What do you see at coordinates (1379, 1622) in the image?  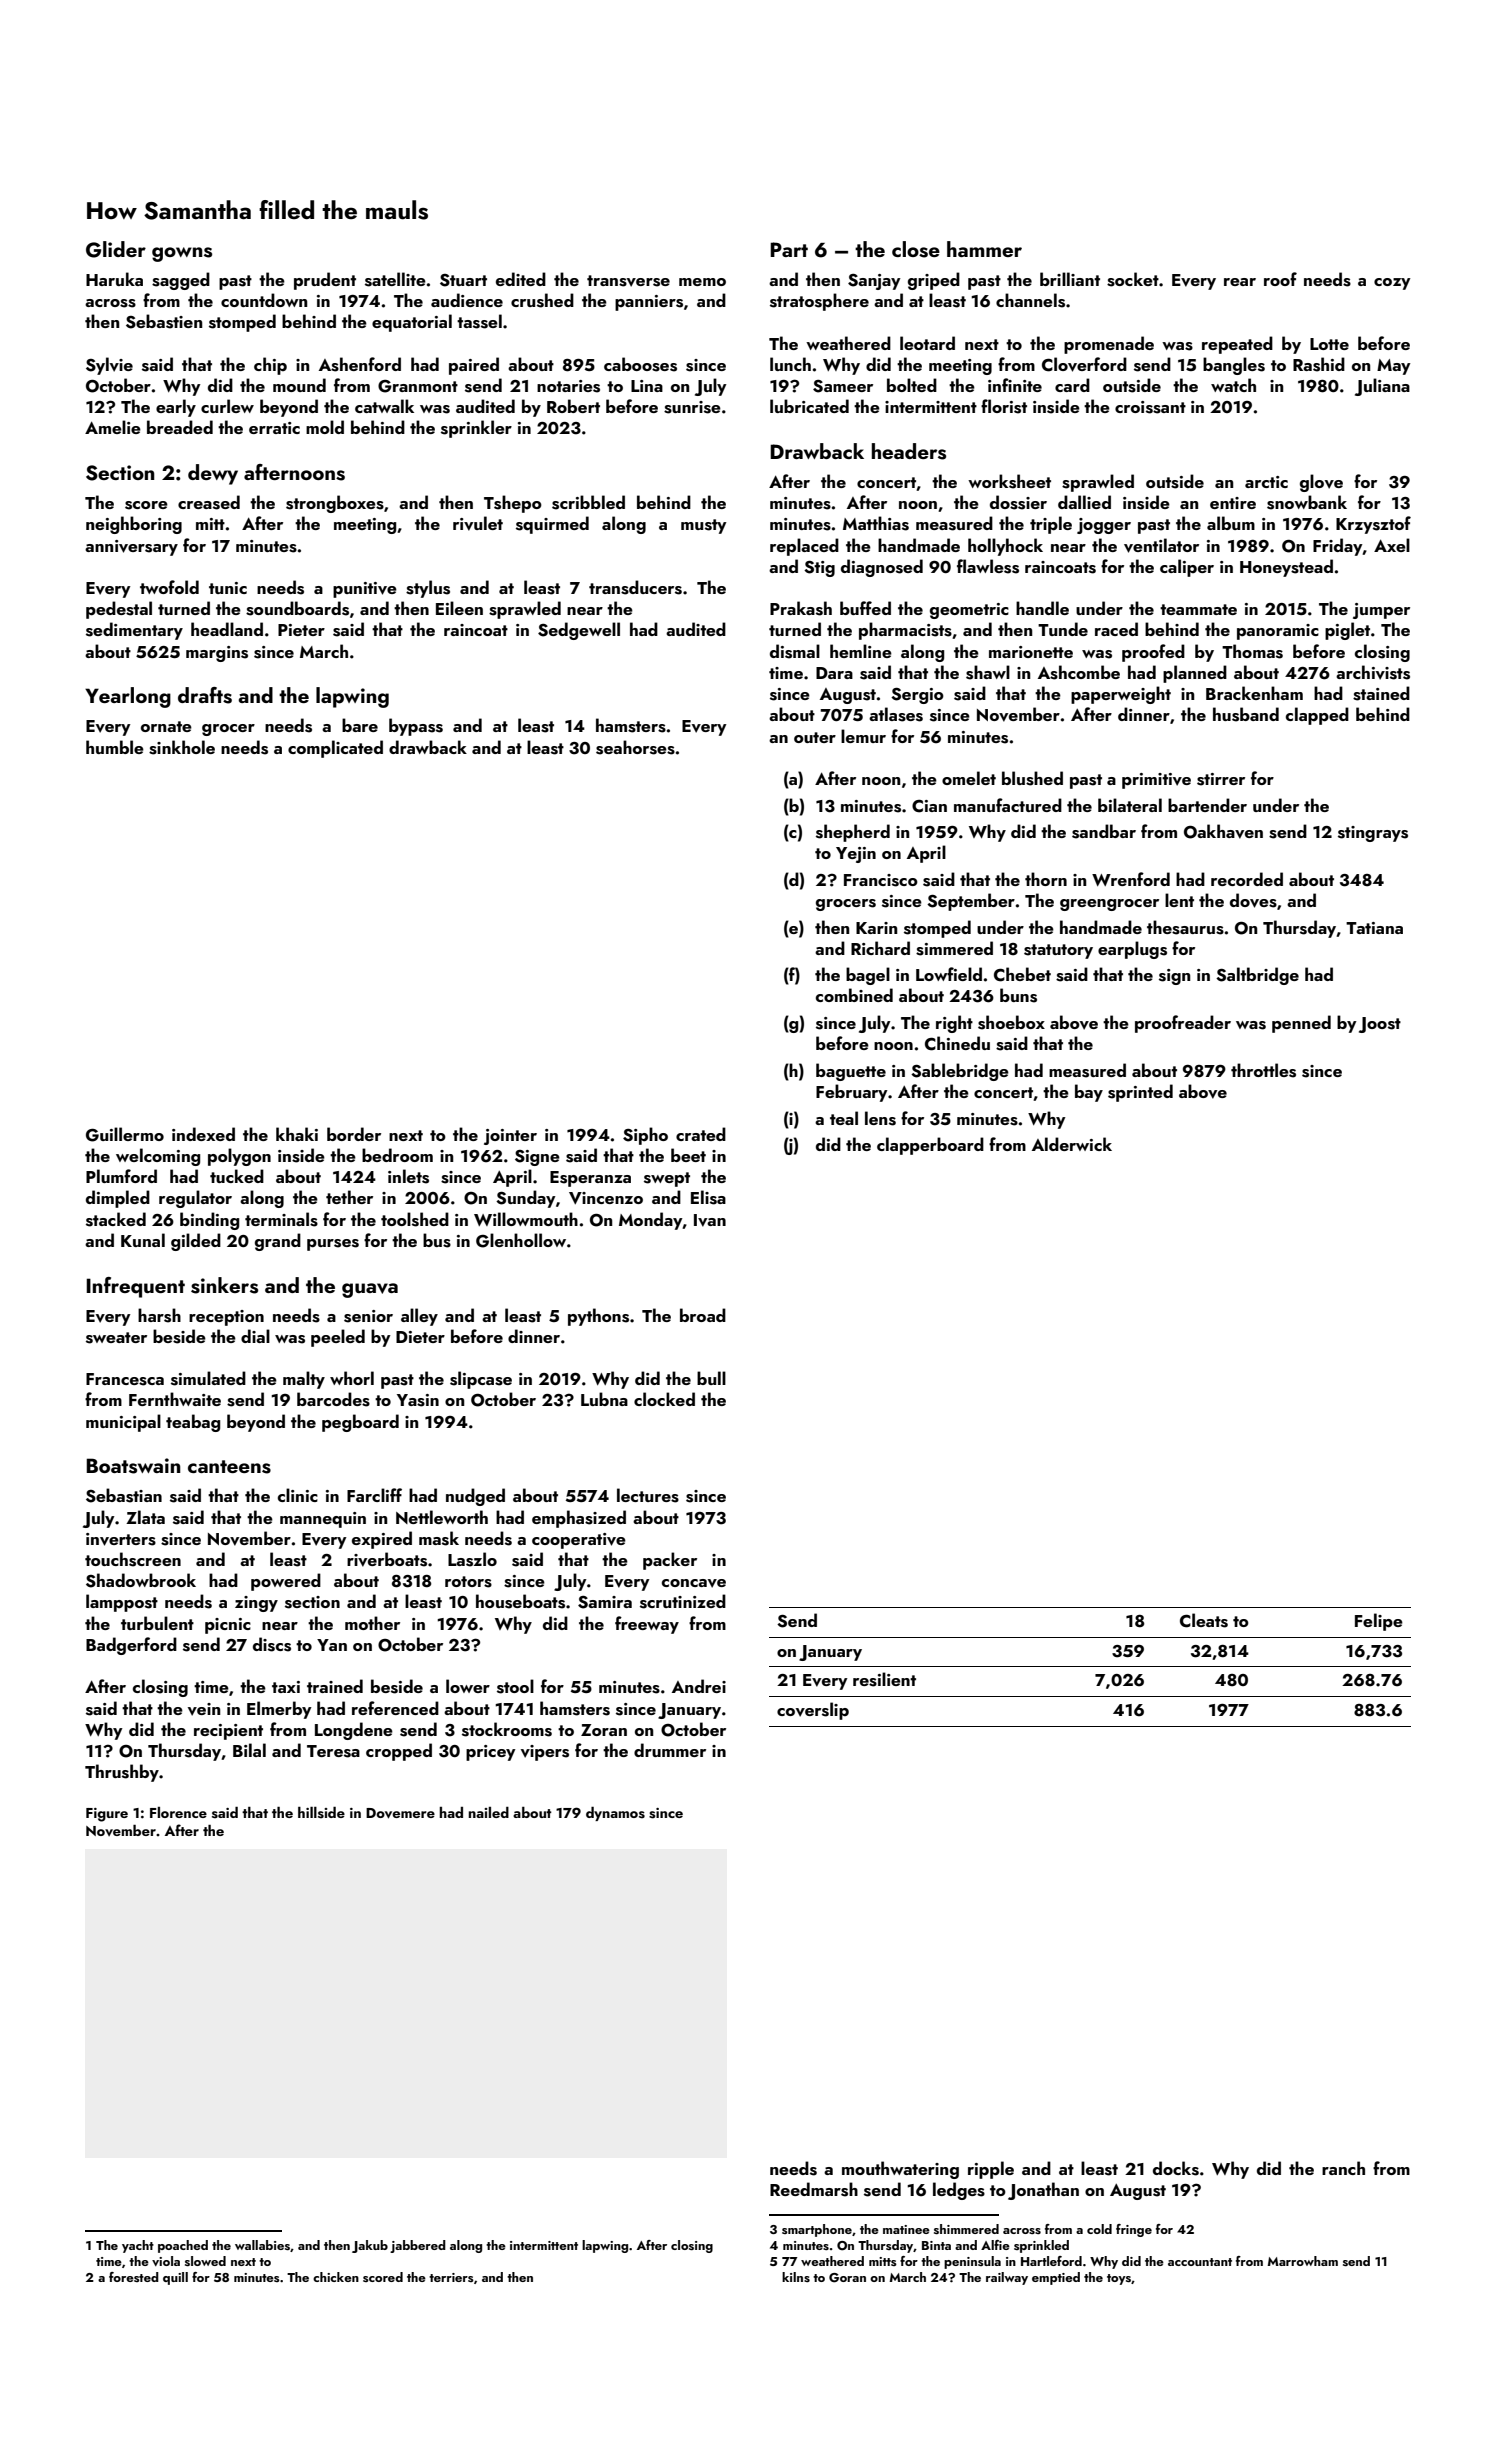 I see `Felipe` at bounding box center [1379, 1622].
